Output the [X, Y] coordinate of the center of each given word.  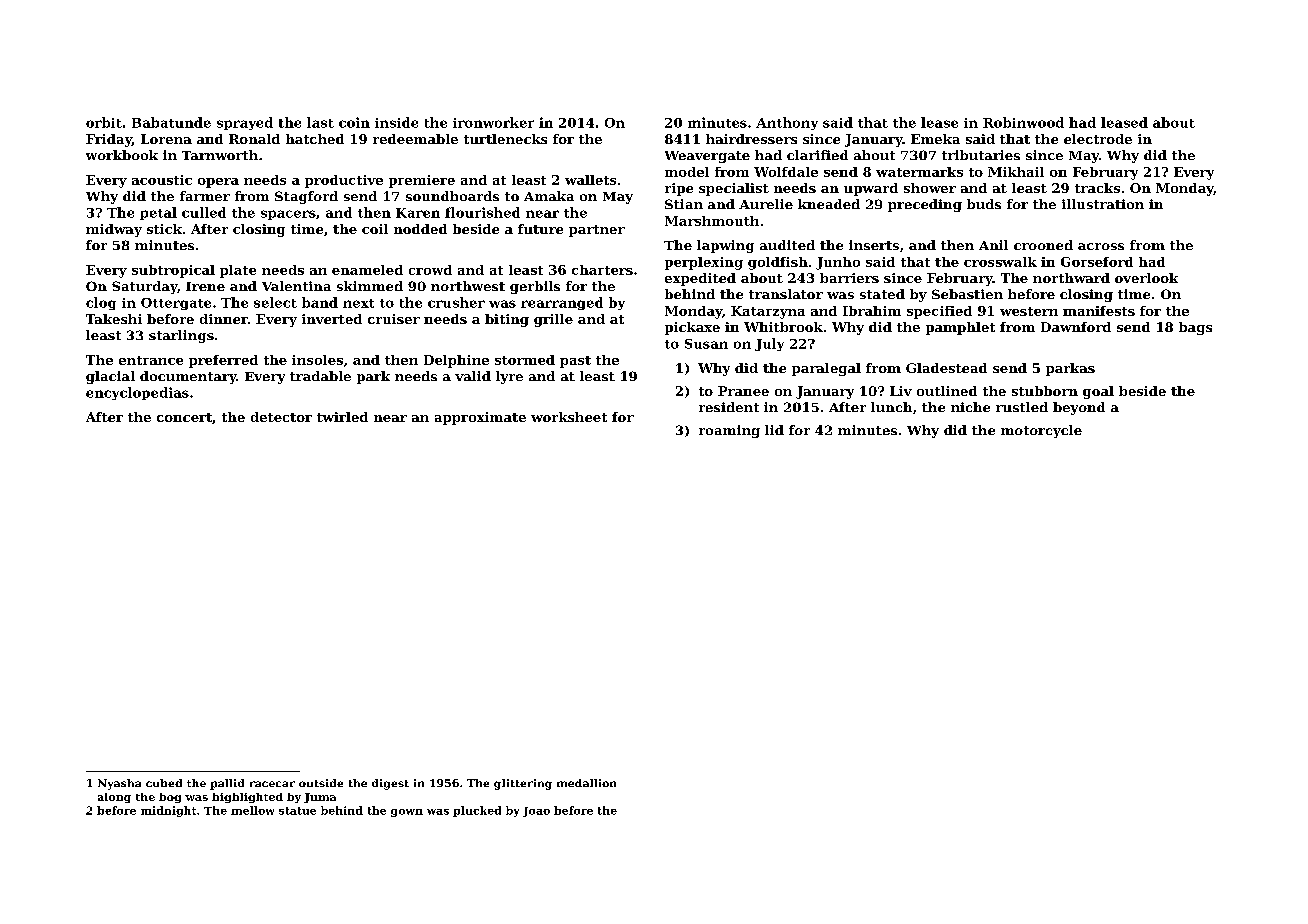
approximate [480, 418]
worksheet [569, 417]
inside [396, 122]
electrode [1098, 139]
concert [184, 417]
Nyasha [119, 784]
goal [1098, 392]
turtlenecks [505, 139]
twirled [342, 417]
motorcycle [1041, 431]
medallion [586, 783]
